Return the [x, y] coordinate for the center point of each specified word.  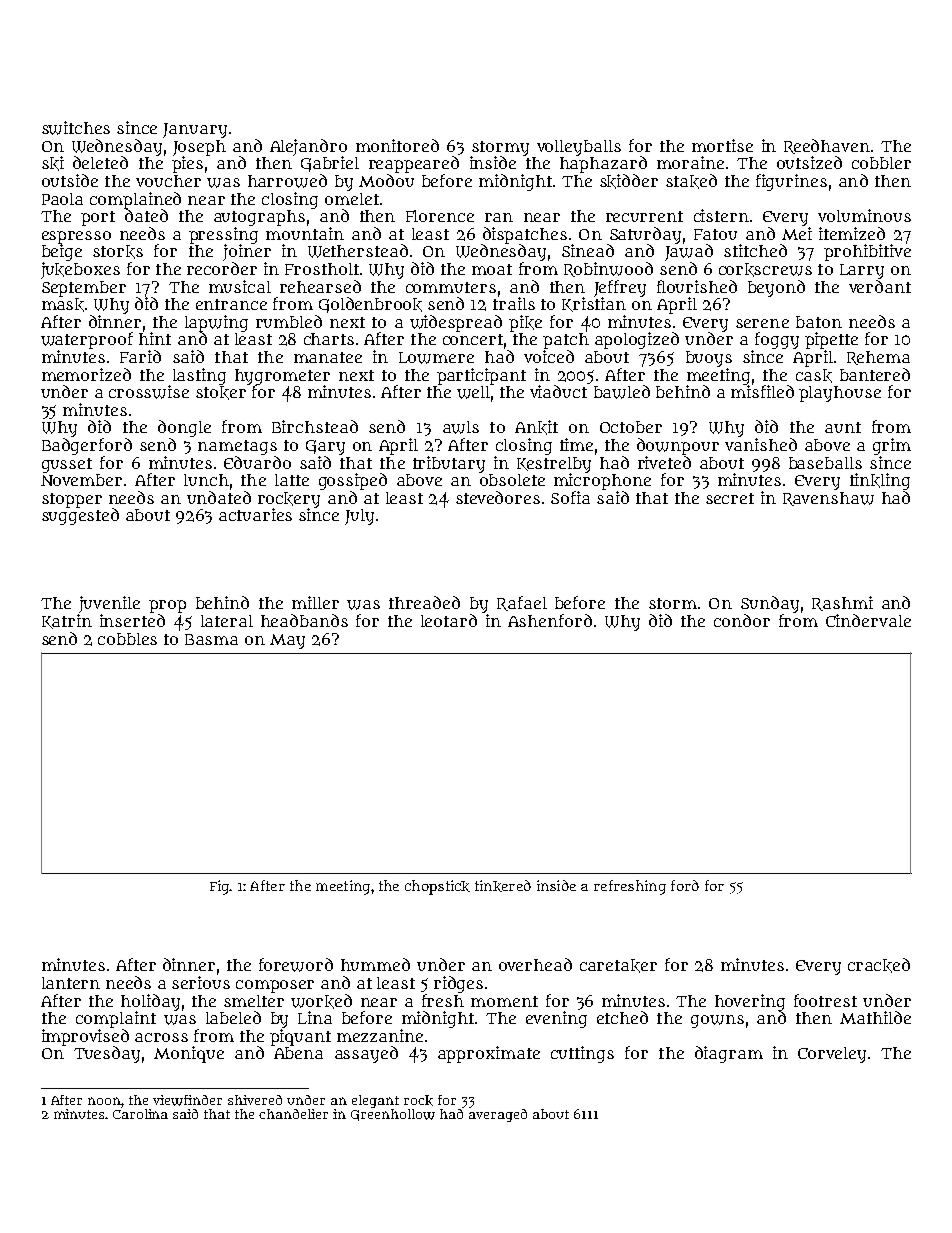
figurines [791, 182]
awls [461, 427]
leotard [449, 620]
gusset [67, 465]
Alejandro [308, 147]
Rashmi [842, 603]
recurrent [644, 216]
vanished [761, 444]
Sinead [588, 250]
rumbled [289, 321]
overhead [535, 964]
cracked [879, 965]
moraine [690, 162]
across [161, 1037]
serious [201, 982]
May [287, 641]
